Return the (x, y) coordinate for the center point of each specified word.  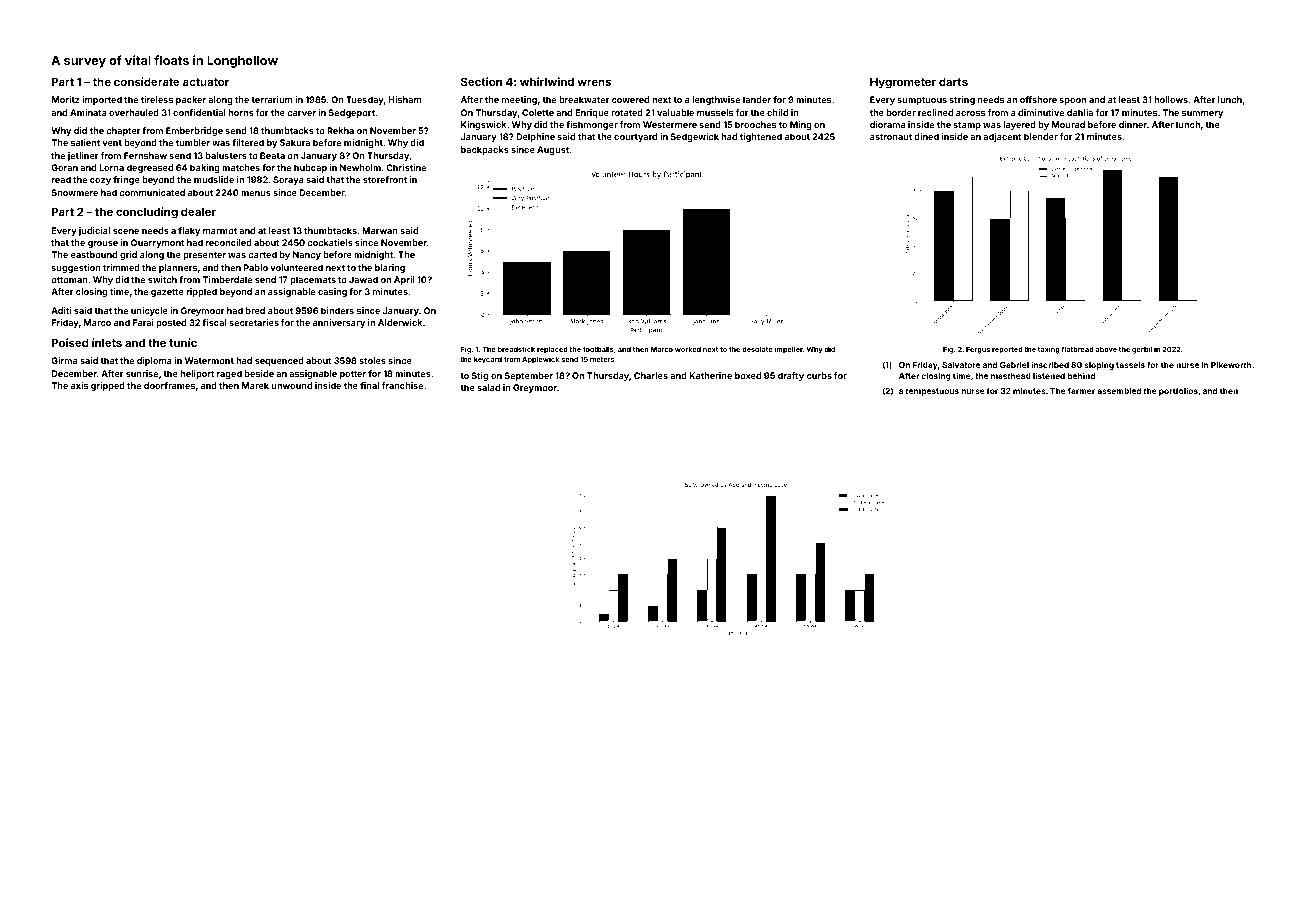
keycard (488, 360)
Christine (406, 167)
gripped (108, 386)
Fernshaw (145, 155)
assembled (1119, 391)
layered (1020, 125)
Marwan (380, 230)
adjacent (1002, 137)
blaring (390, 268)
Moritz (66, 99)
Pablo (256, 267)
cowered (630, 99)
